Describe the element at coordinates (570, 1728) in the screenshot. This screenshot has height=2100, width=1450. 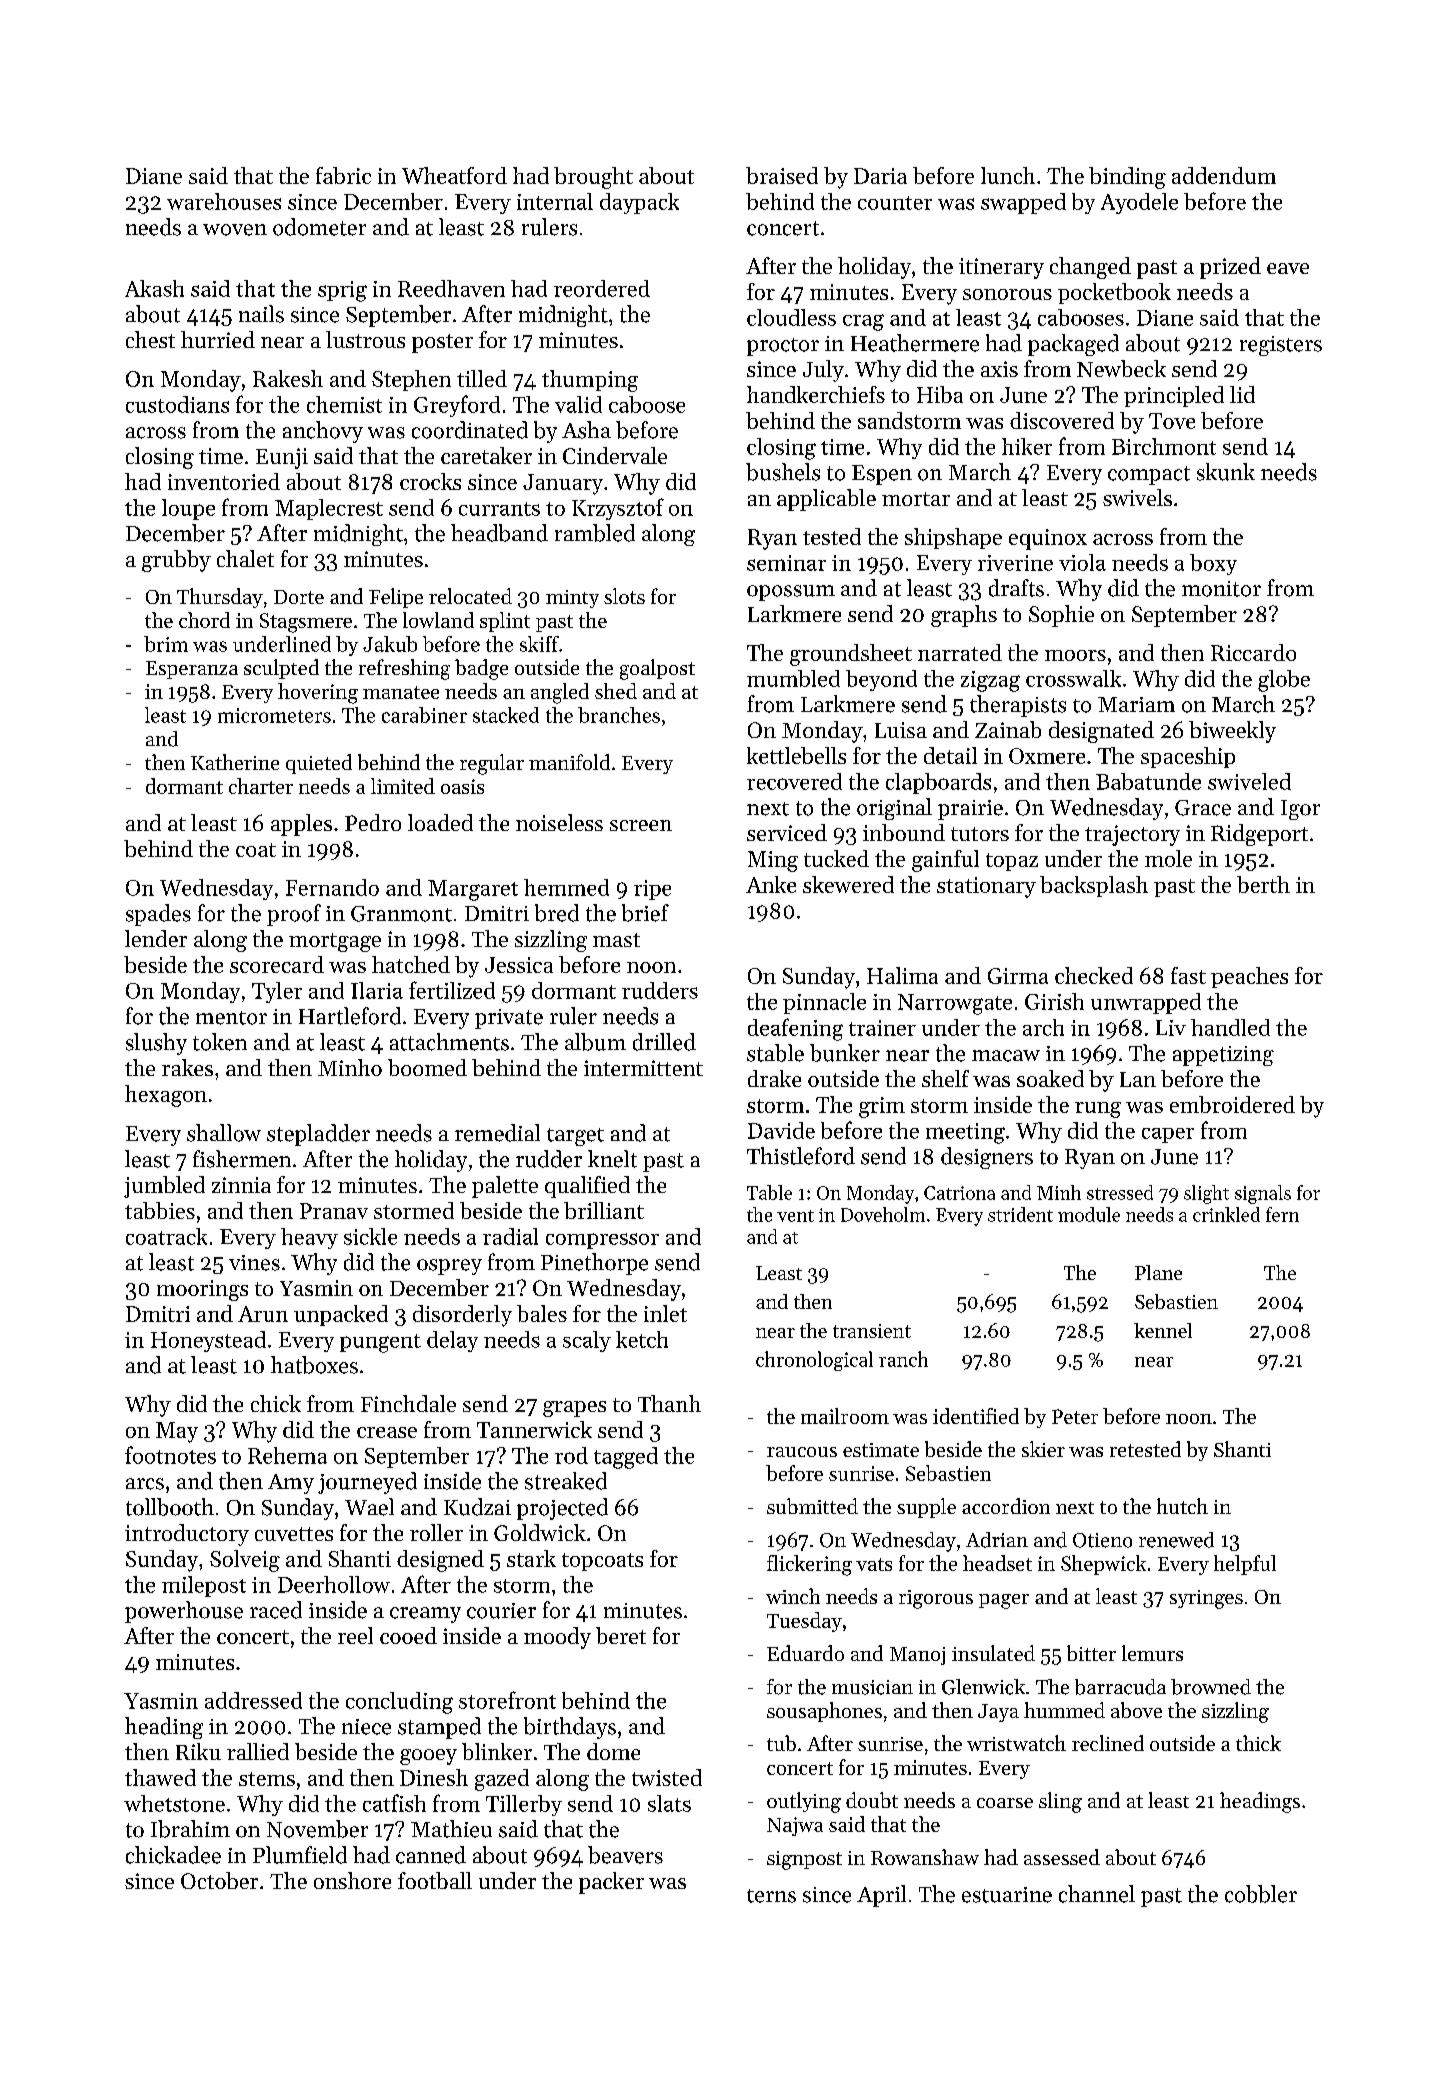
I see `birthdays` at that location.
